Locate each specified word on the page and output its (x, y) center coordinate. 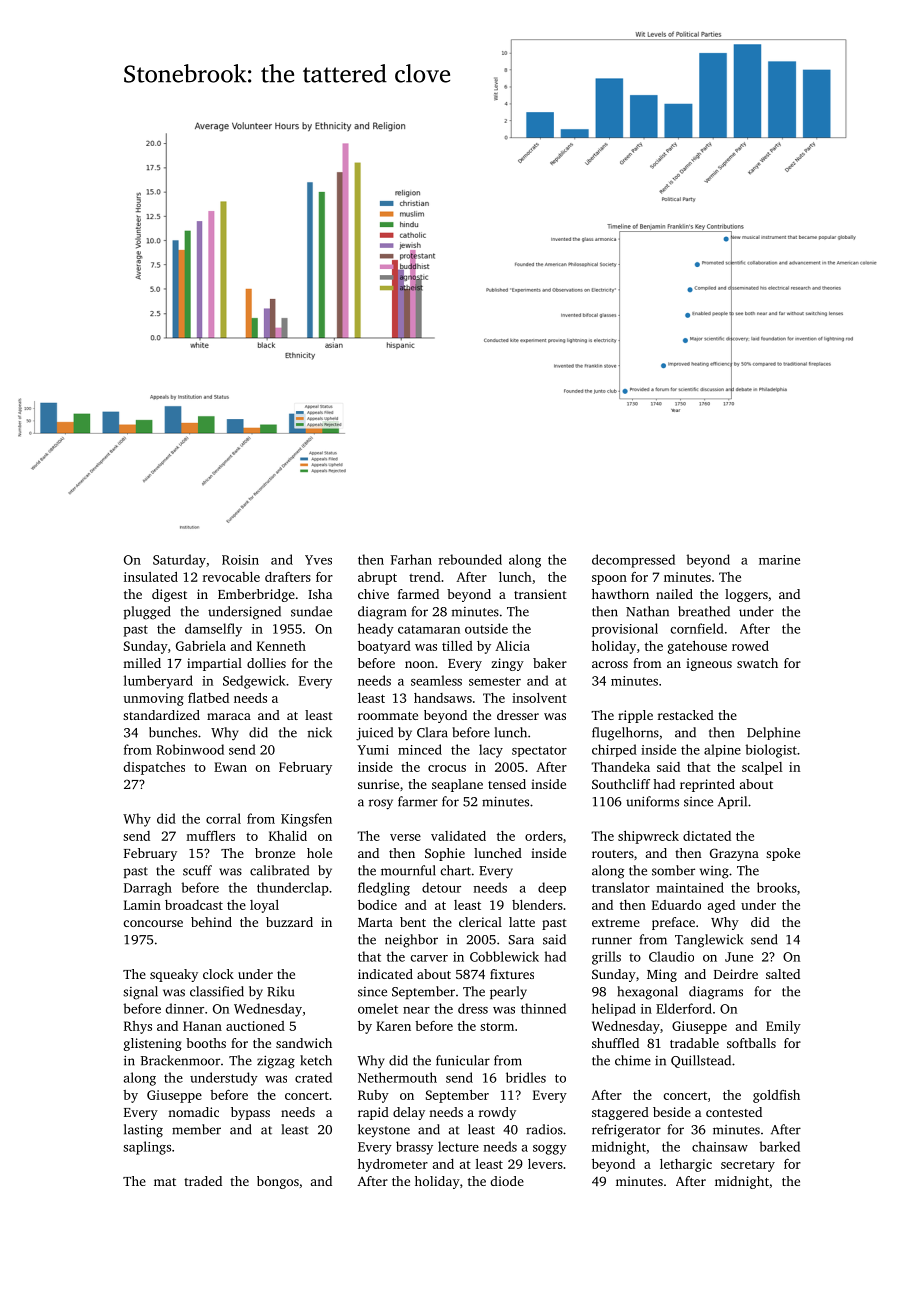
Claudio (671, 956)
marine (779, 560)
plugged (147, 613)
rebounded (470, 559)
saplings (147, 1148)
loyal (264, 906)
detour (441, 887)
